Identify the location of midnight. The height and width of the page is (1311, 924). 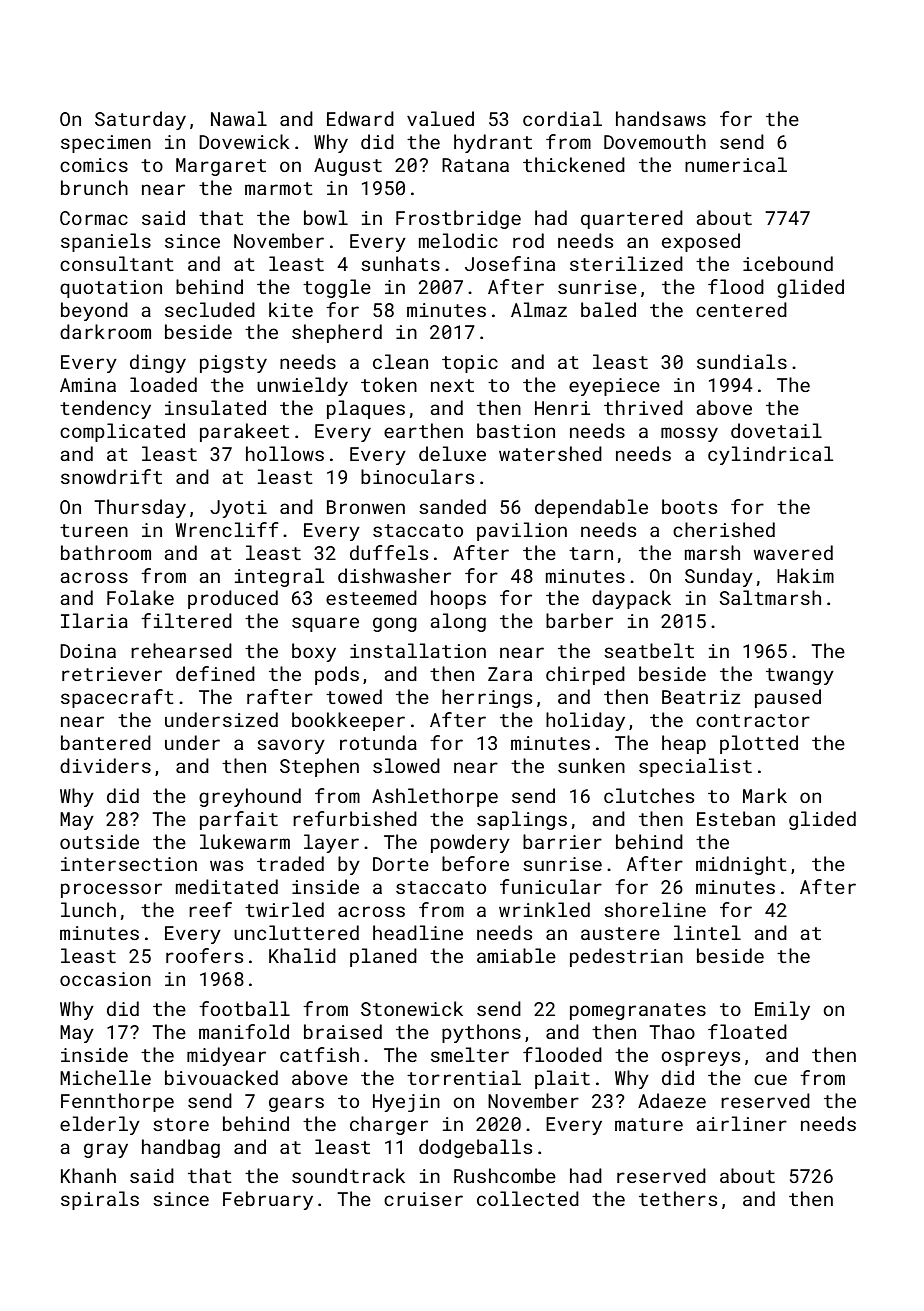
(741, 865).
